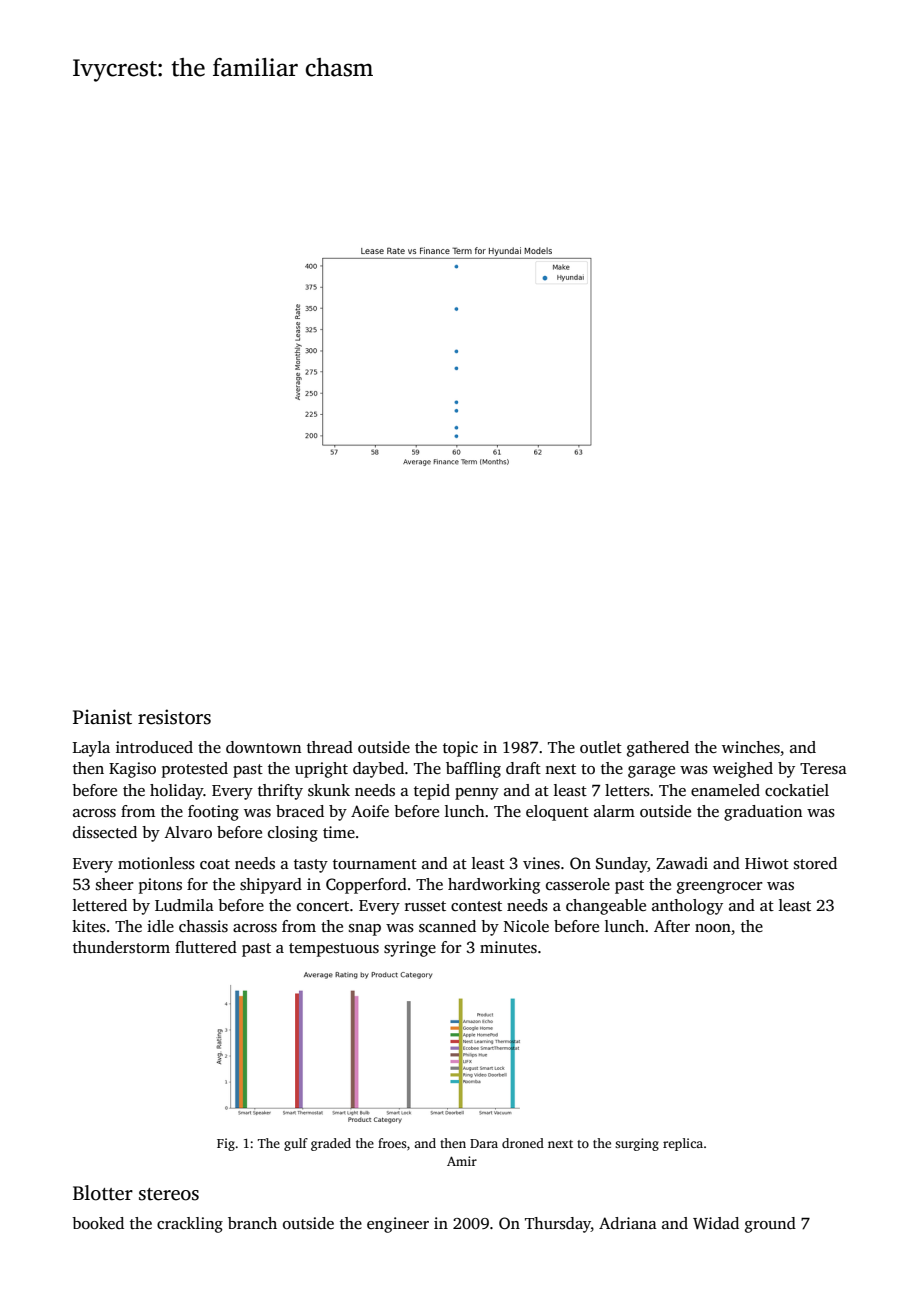 This page has width=924, height=1308. I want to click on Dara, so click(484, 1143).
